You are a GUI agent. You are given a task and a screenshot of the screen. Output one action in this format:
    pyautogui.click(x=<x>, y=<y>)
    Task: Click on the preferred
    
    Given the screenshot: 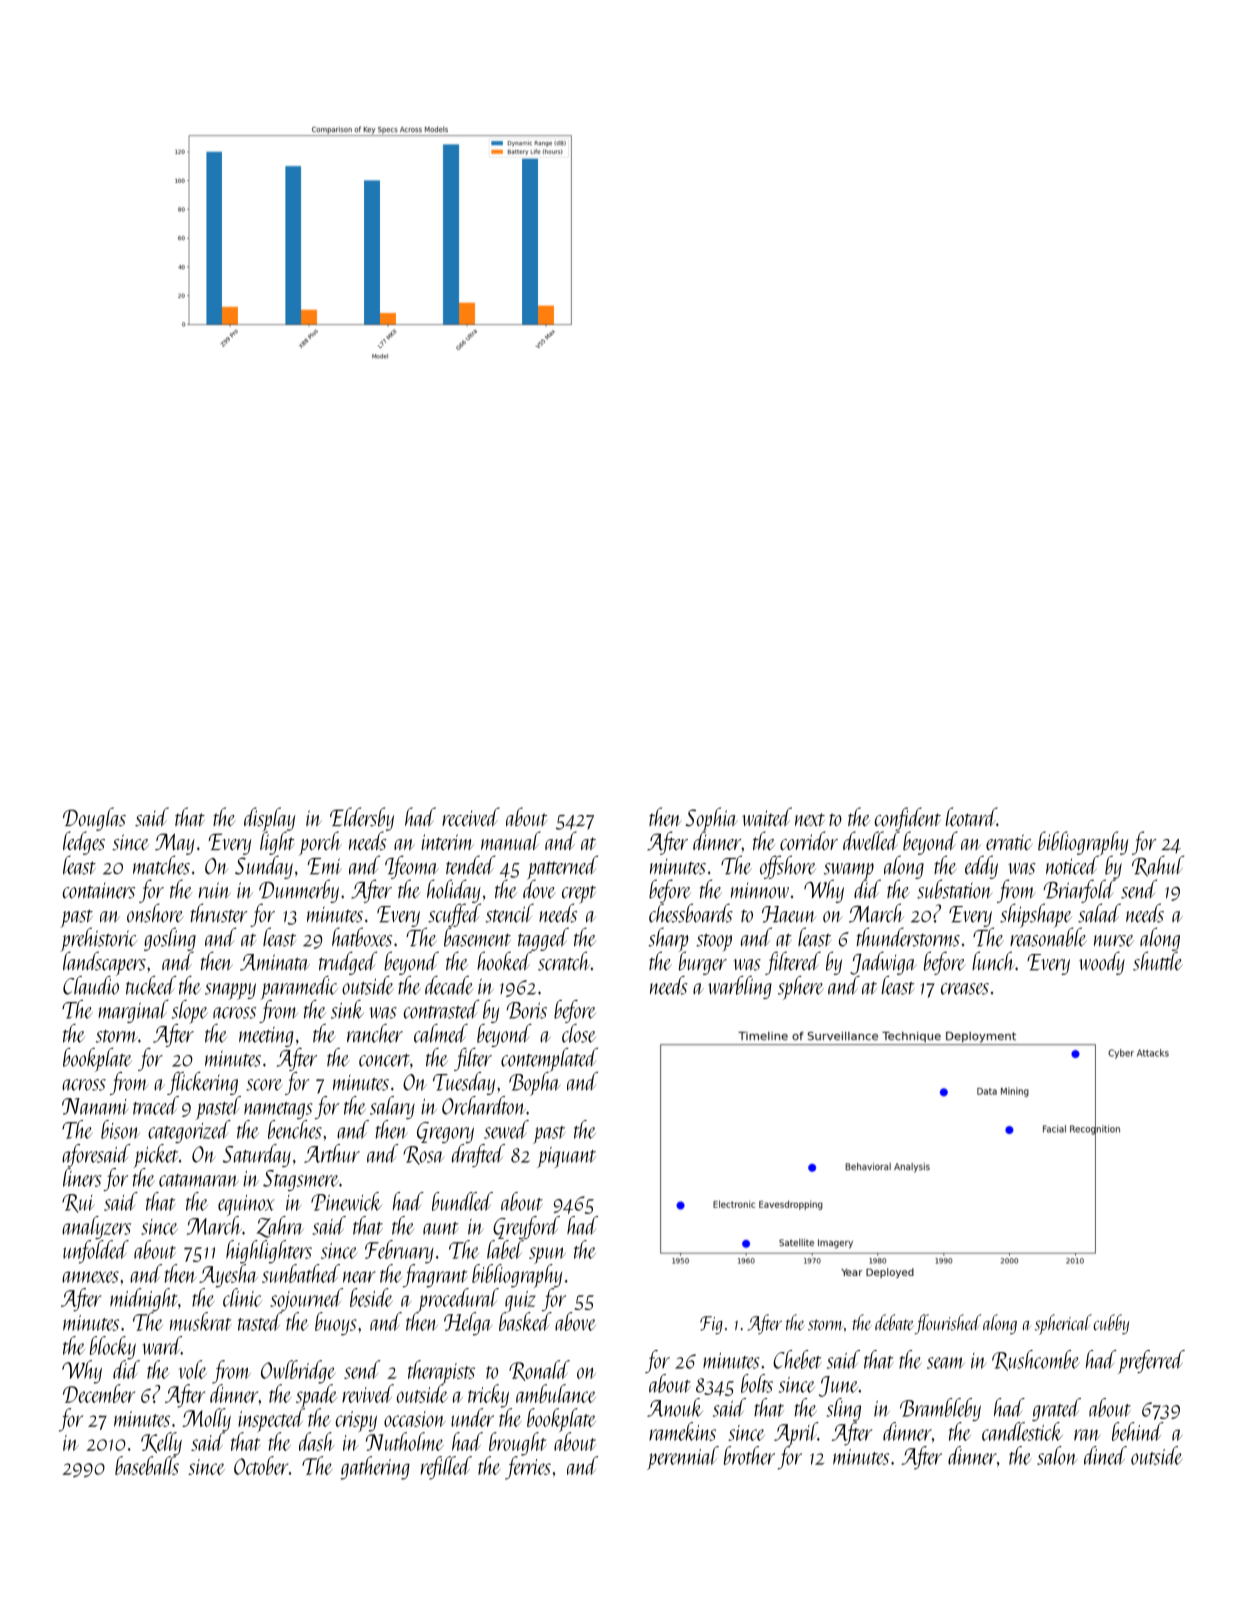 What is the action you would take?
    pyautogui.click(x=1151, y=1362)
